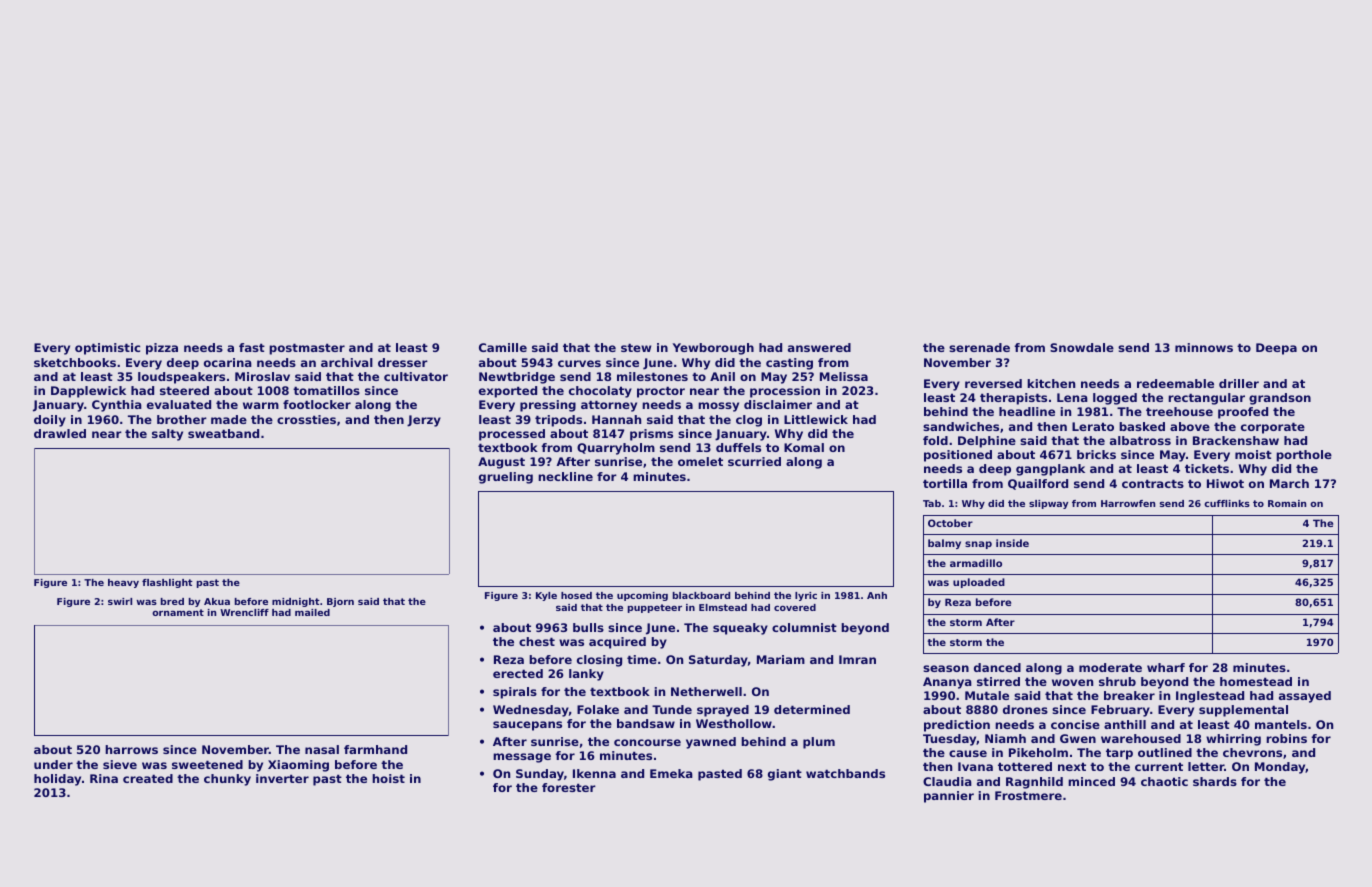 Image resolution: width=1372 pixels, height=887 pixels. What do you see at coordinates (1028, 795) in the screenshot?
I see `Frostmere` at bounding box center [1028, 795].
